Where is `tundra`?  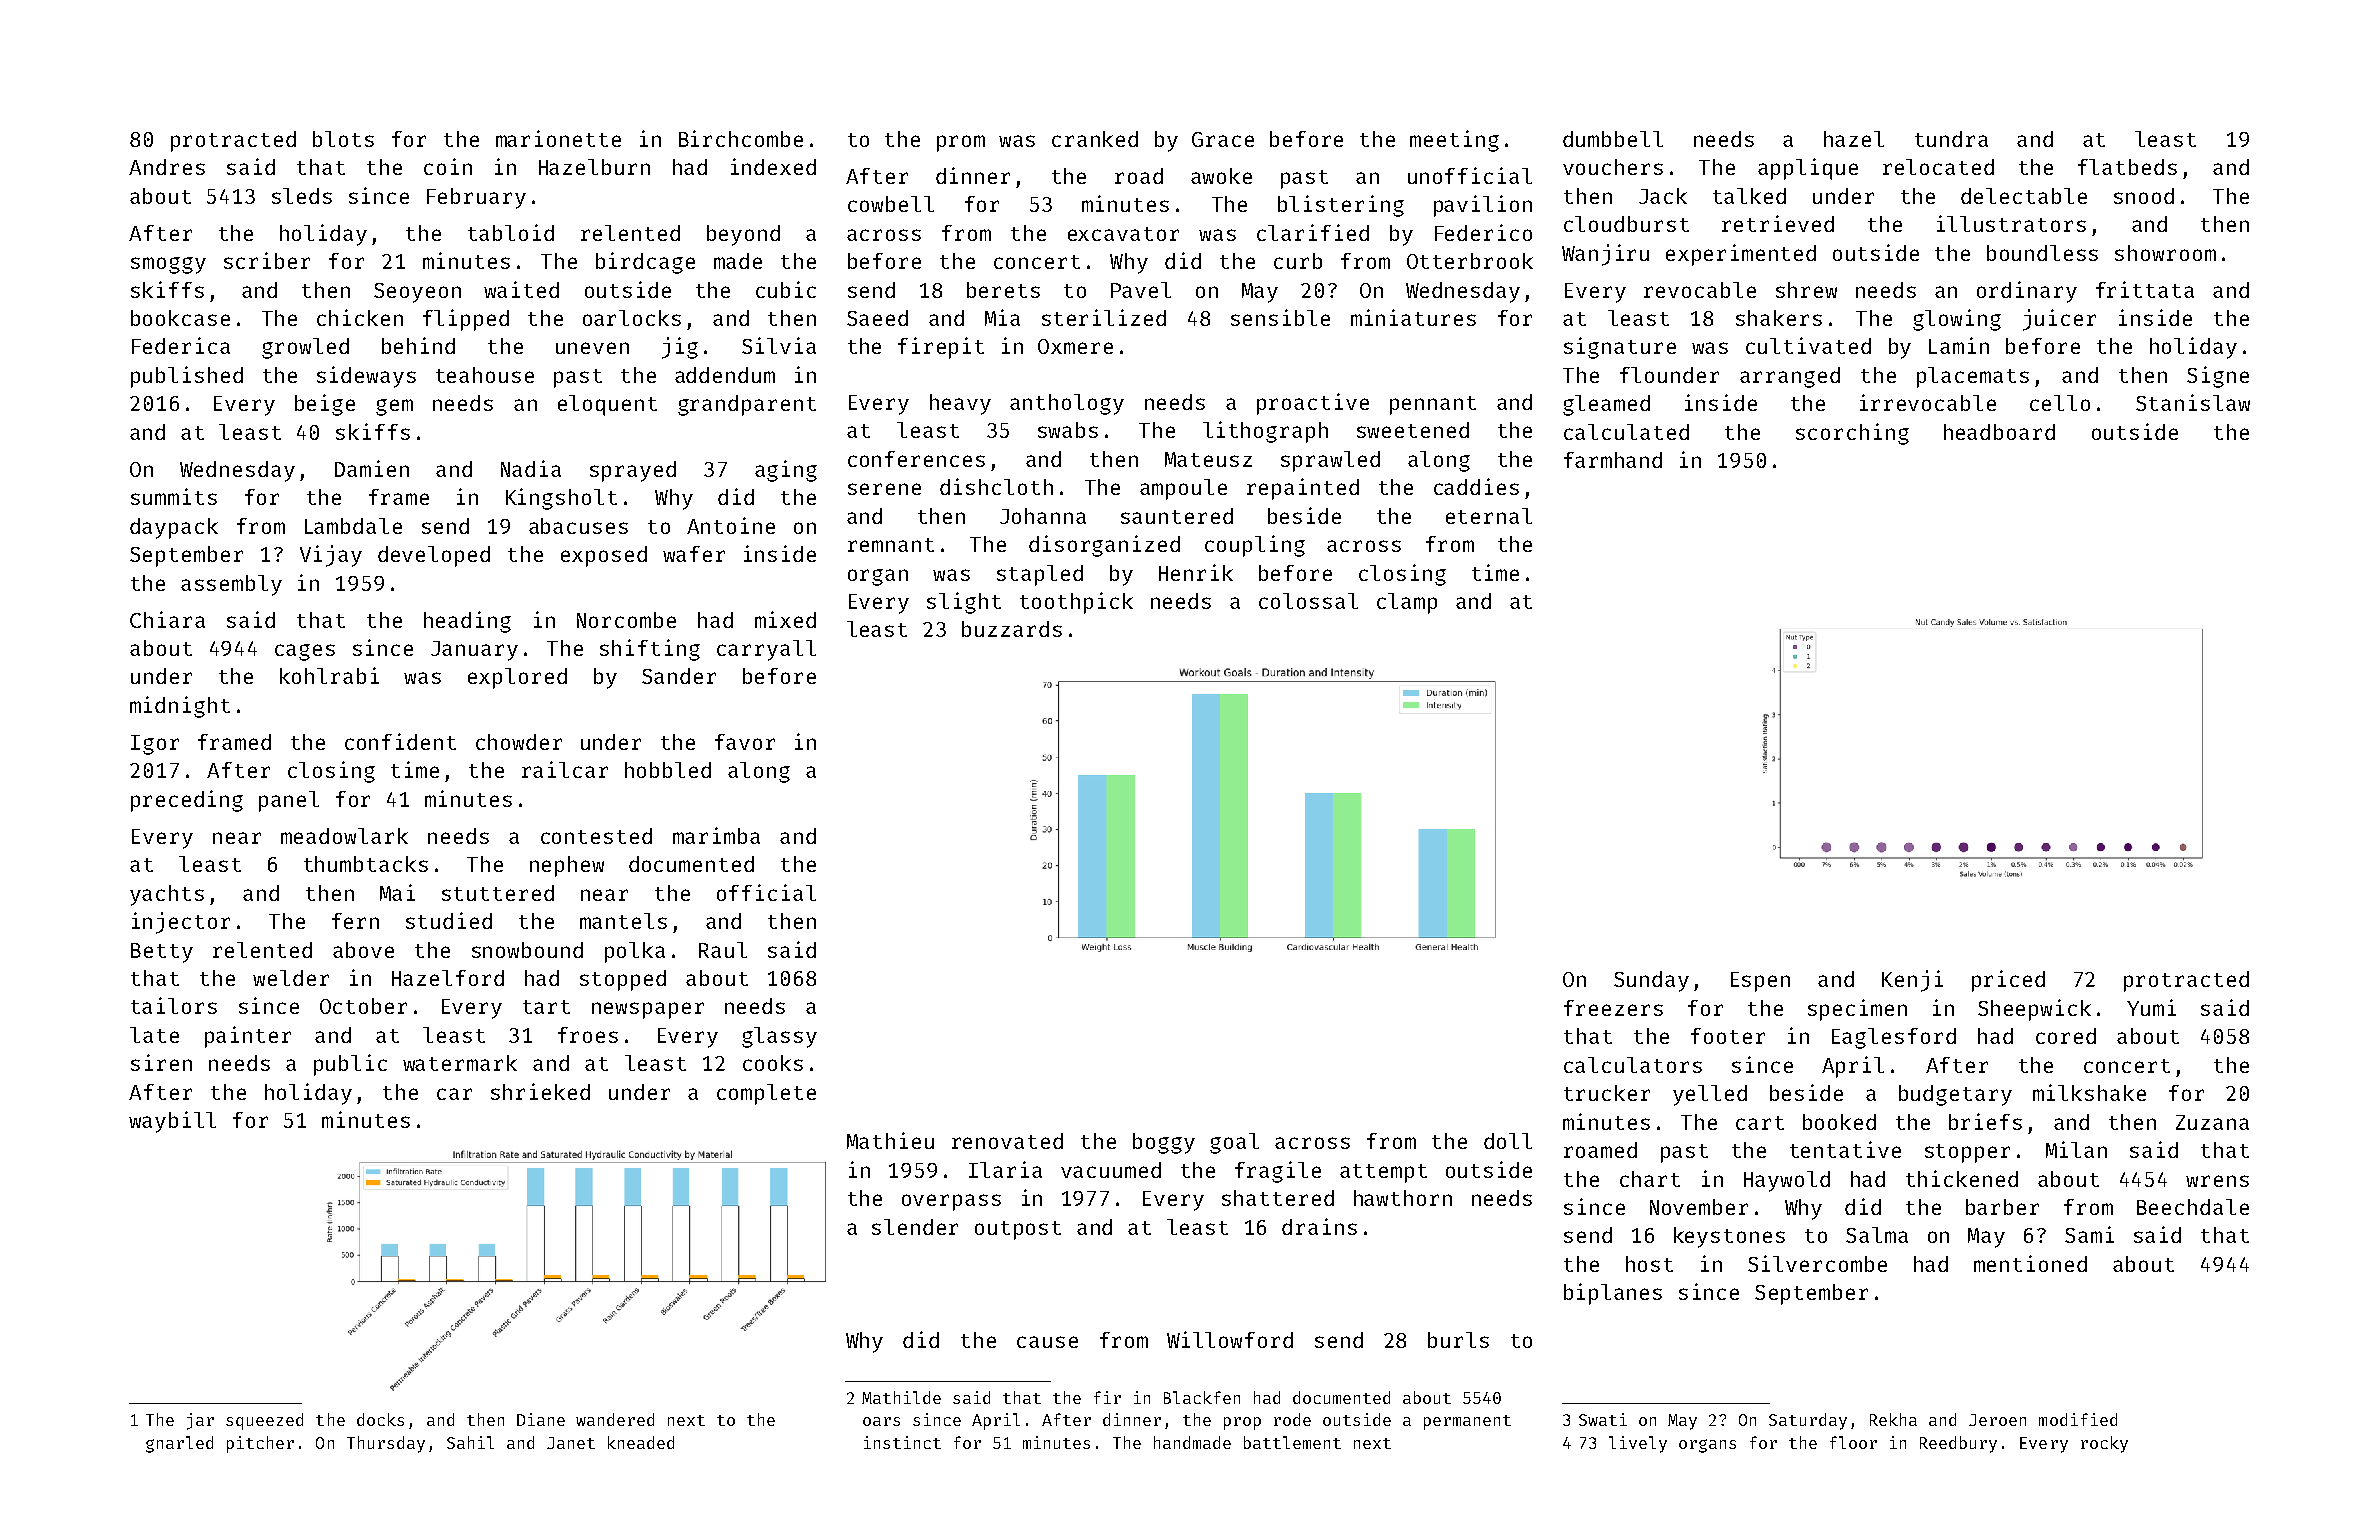 tundra is located at coordinates (1951, 139).
